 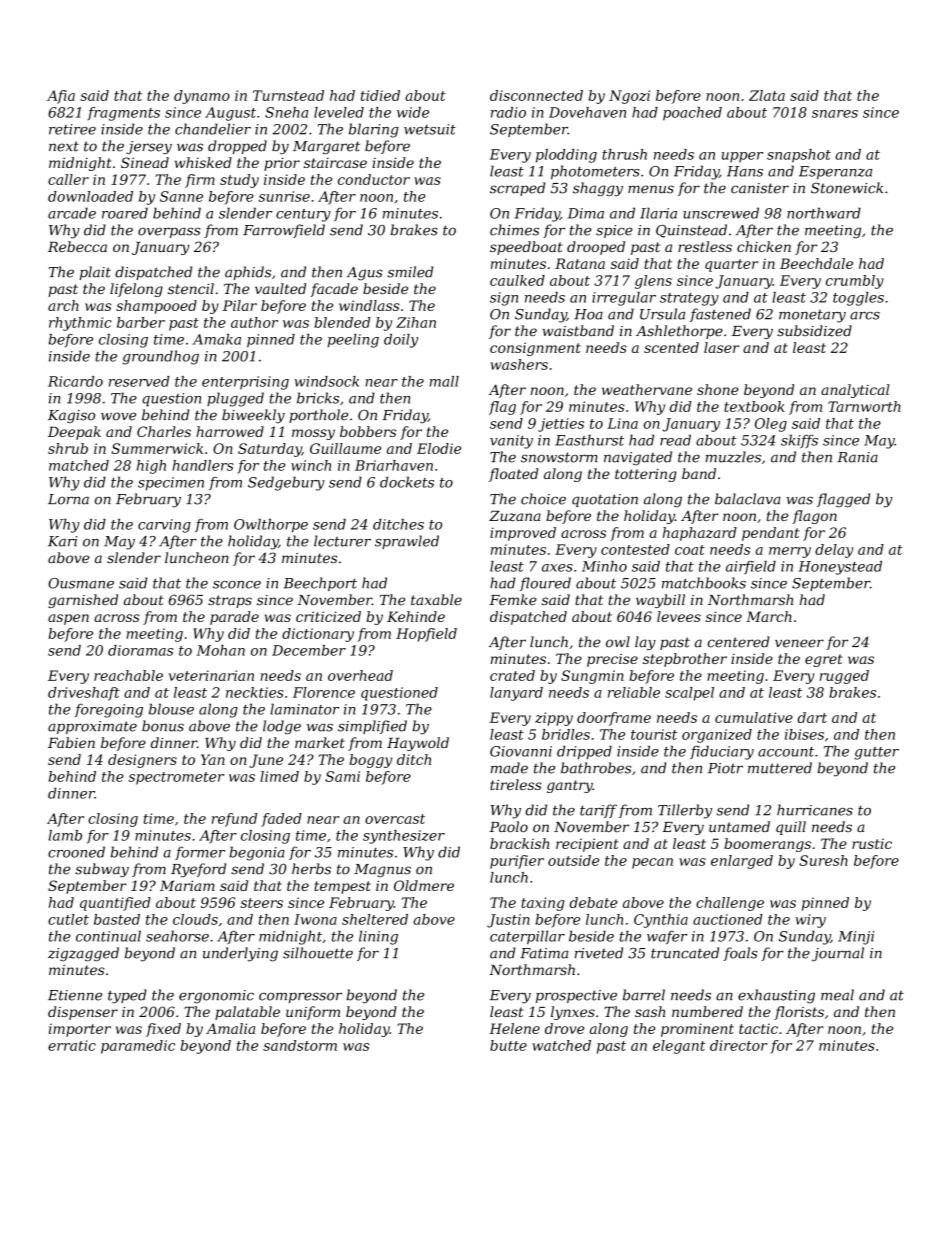 What do you see at coordinates (61, 97) in the screenshot?
I see `Afia` at bounding box center [61, 97].
